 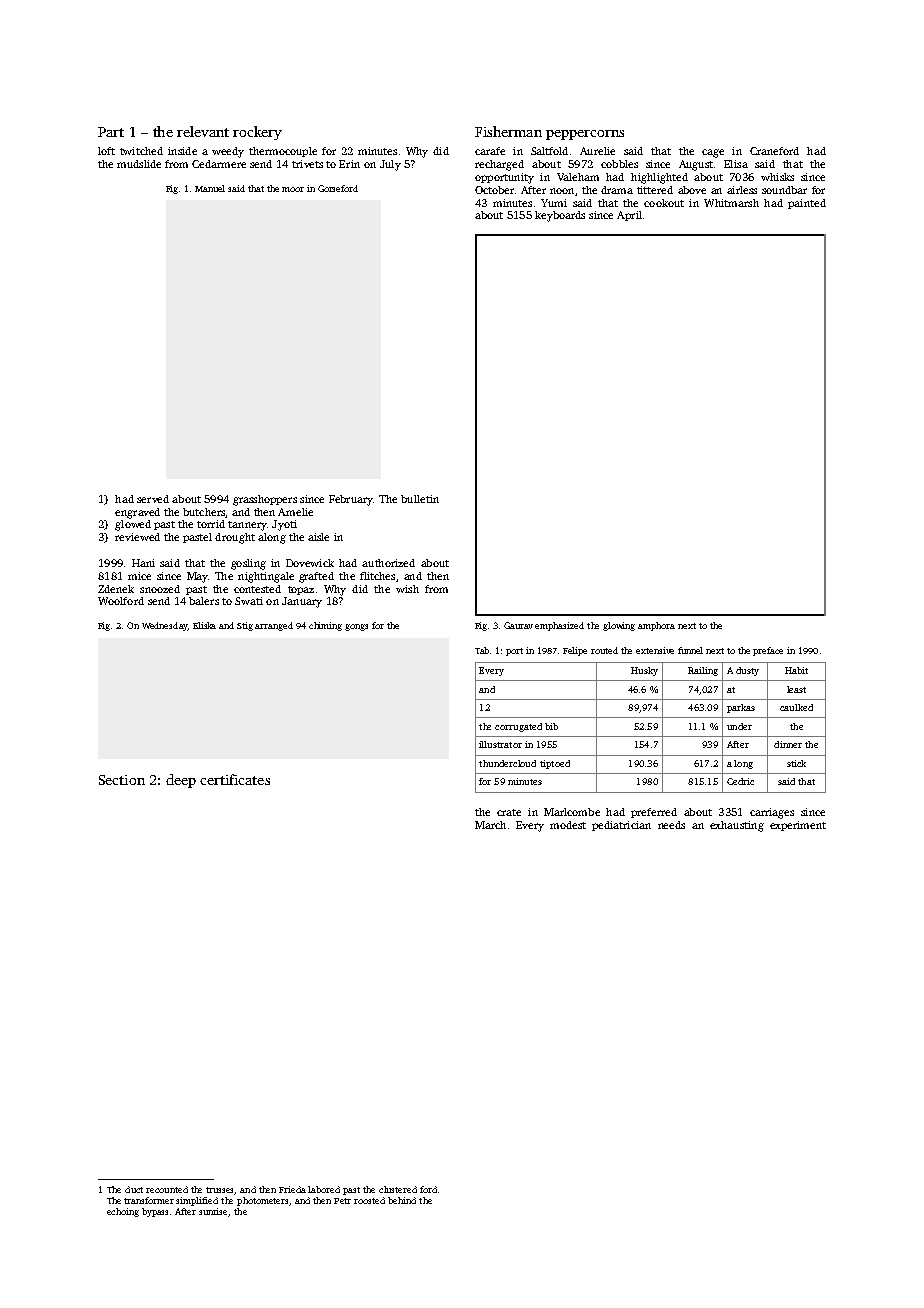 I want to click on Manuel, so click(x=210, y=188).
